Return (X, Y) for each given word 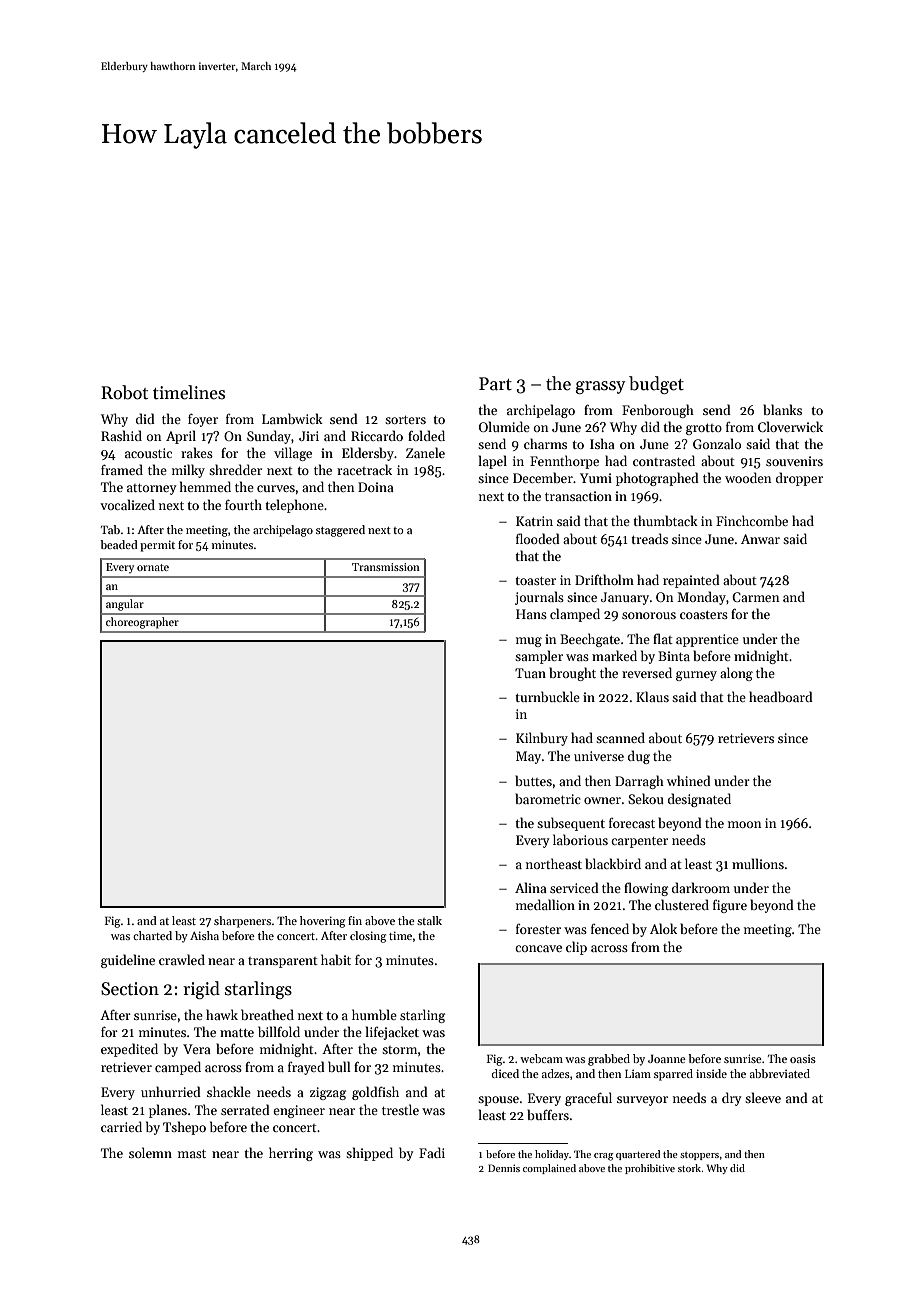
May (528, 757)
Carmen (755, 597)
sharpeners (242, 922)
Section (130, 989)
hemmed (205, 486)
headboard (781, 696)
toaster (535, 581)
